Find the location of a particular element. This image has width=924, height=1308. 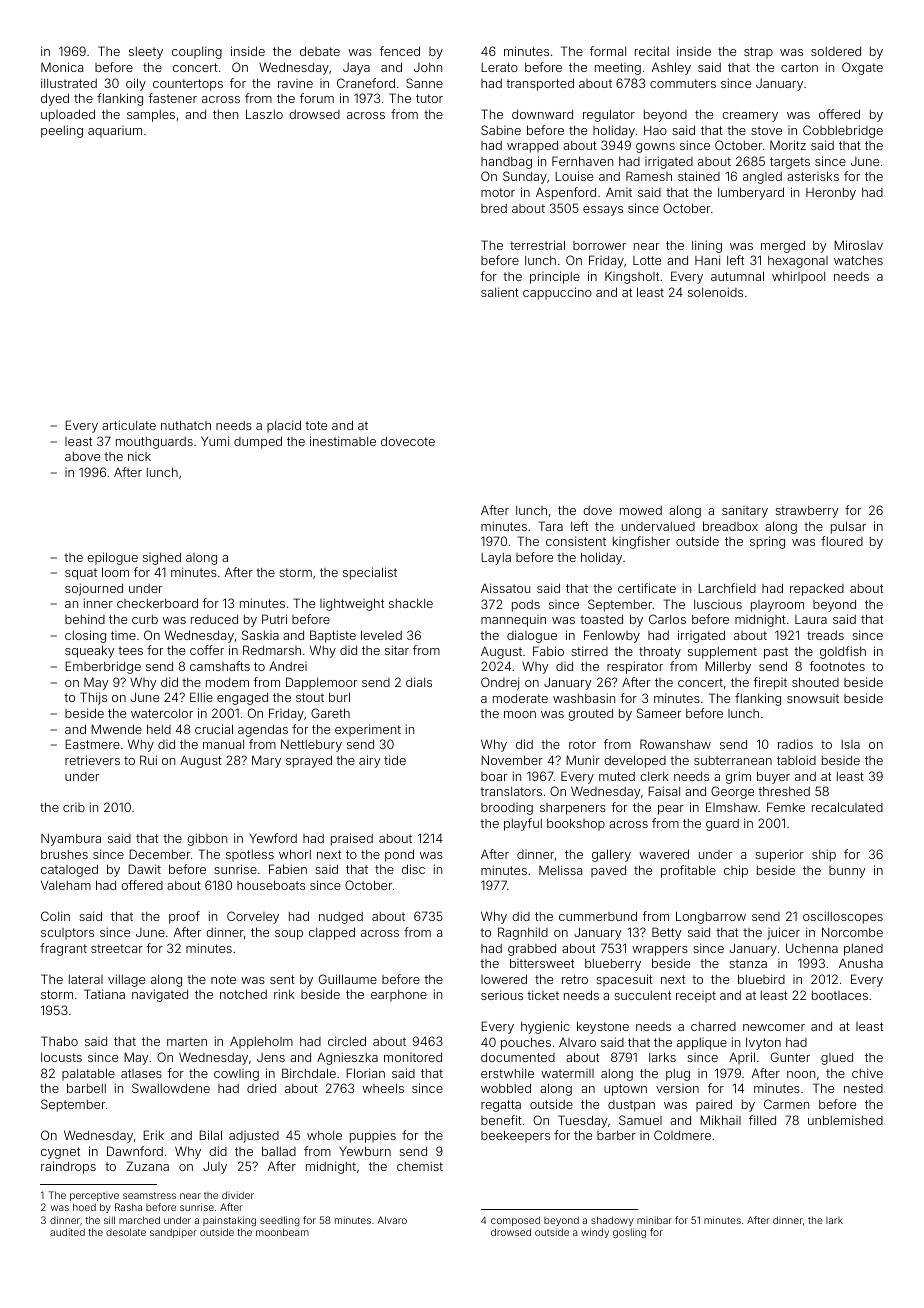

Carlos is located at coordinates (667, 619).
